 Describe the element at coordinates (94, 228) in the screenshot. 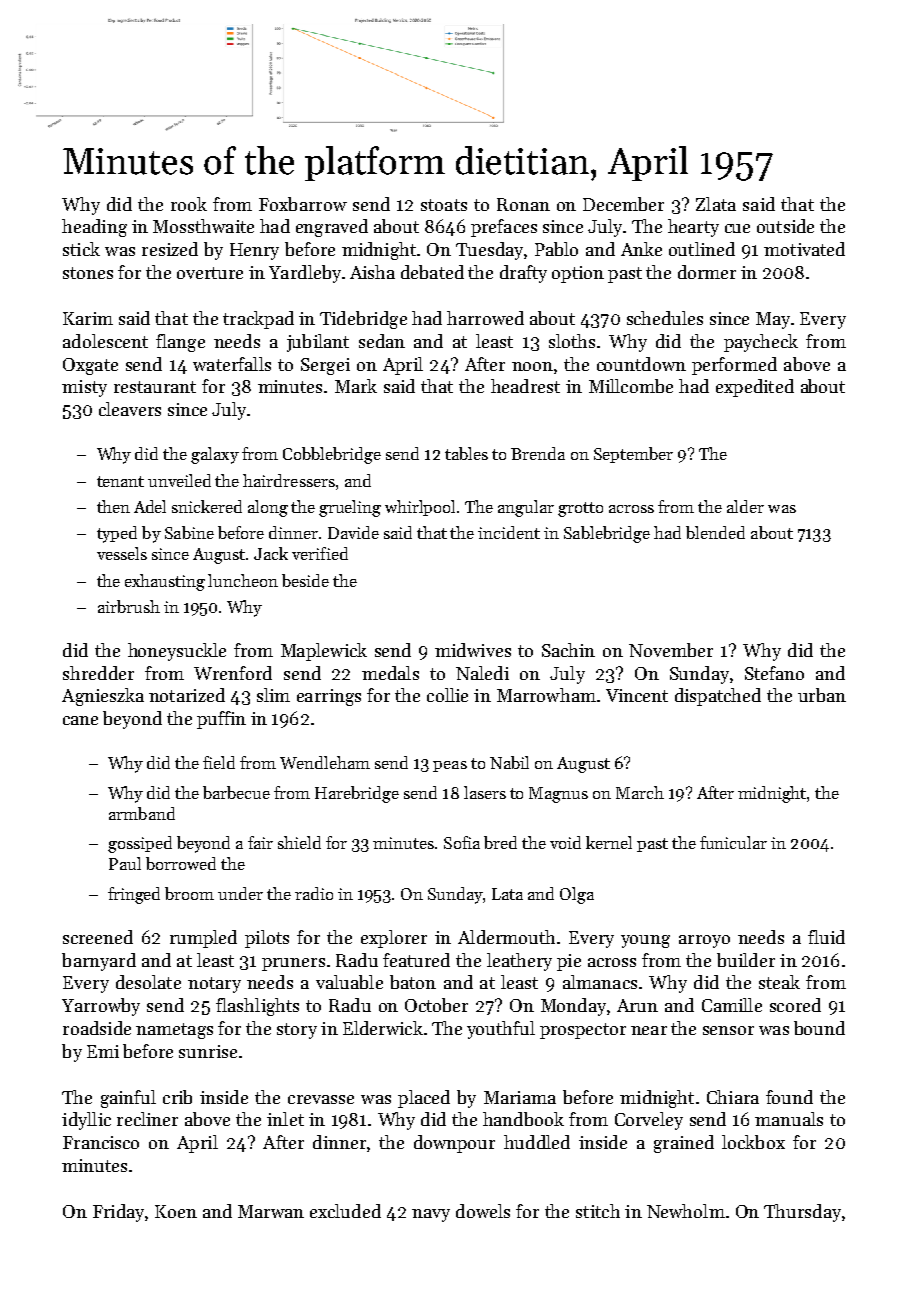

I see `heading` at that location.
